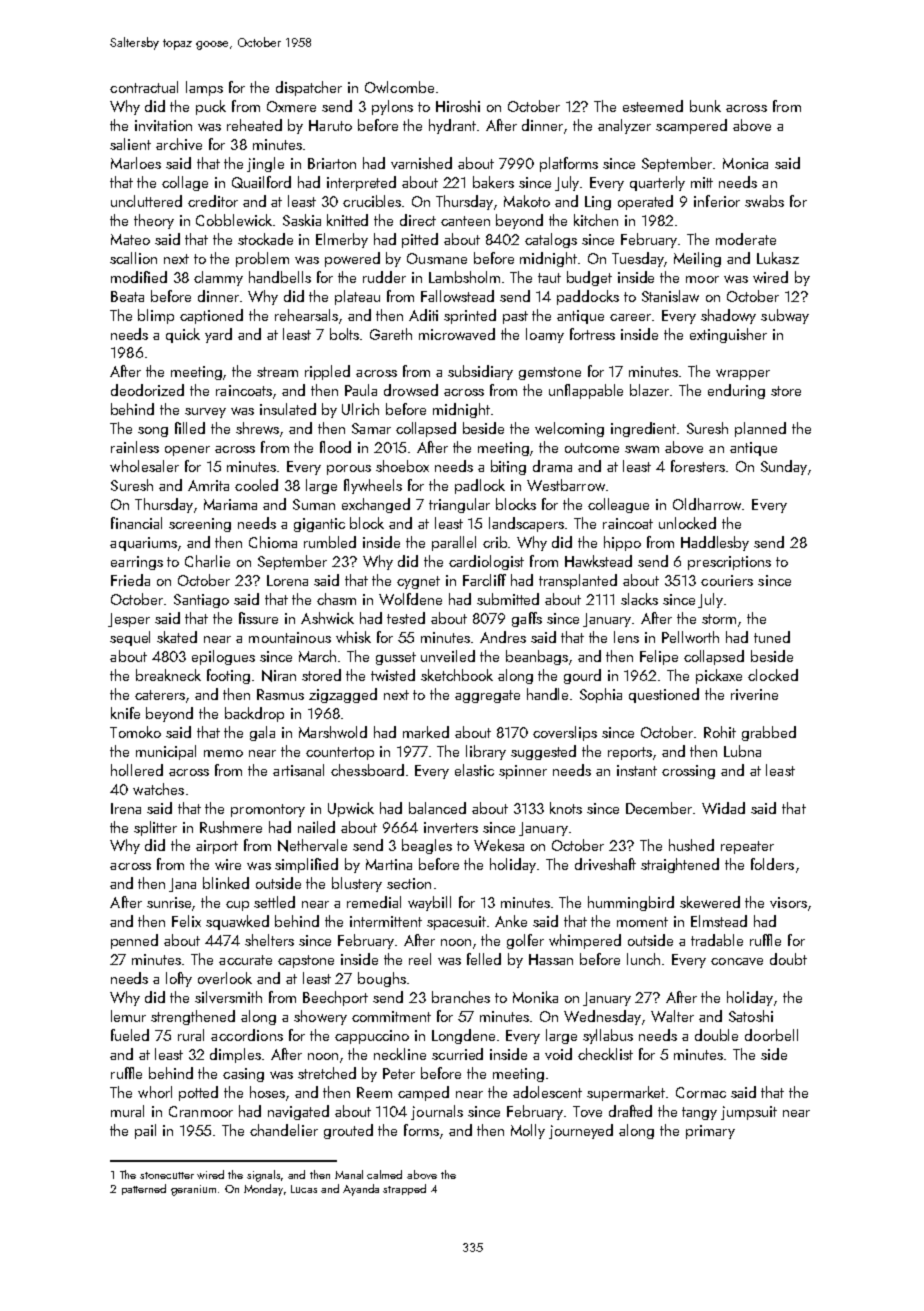 The width and height of the screenshot is (924, 1311). Describe the element at coordinates (742, 751) in the screenshot. I see `Lubna` at that location.
